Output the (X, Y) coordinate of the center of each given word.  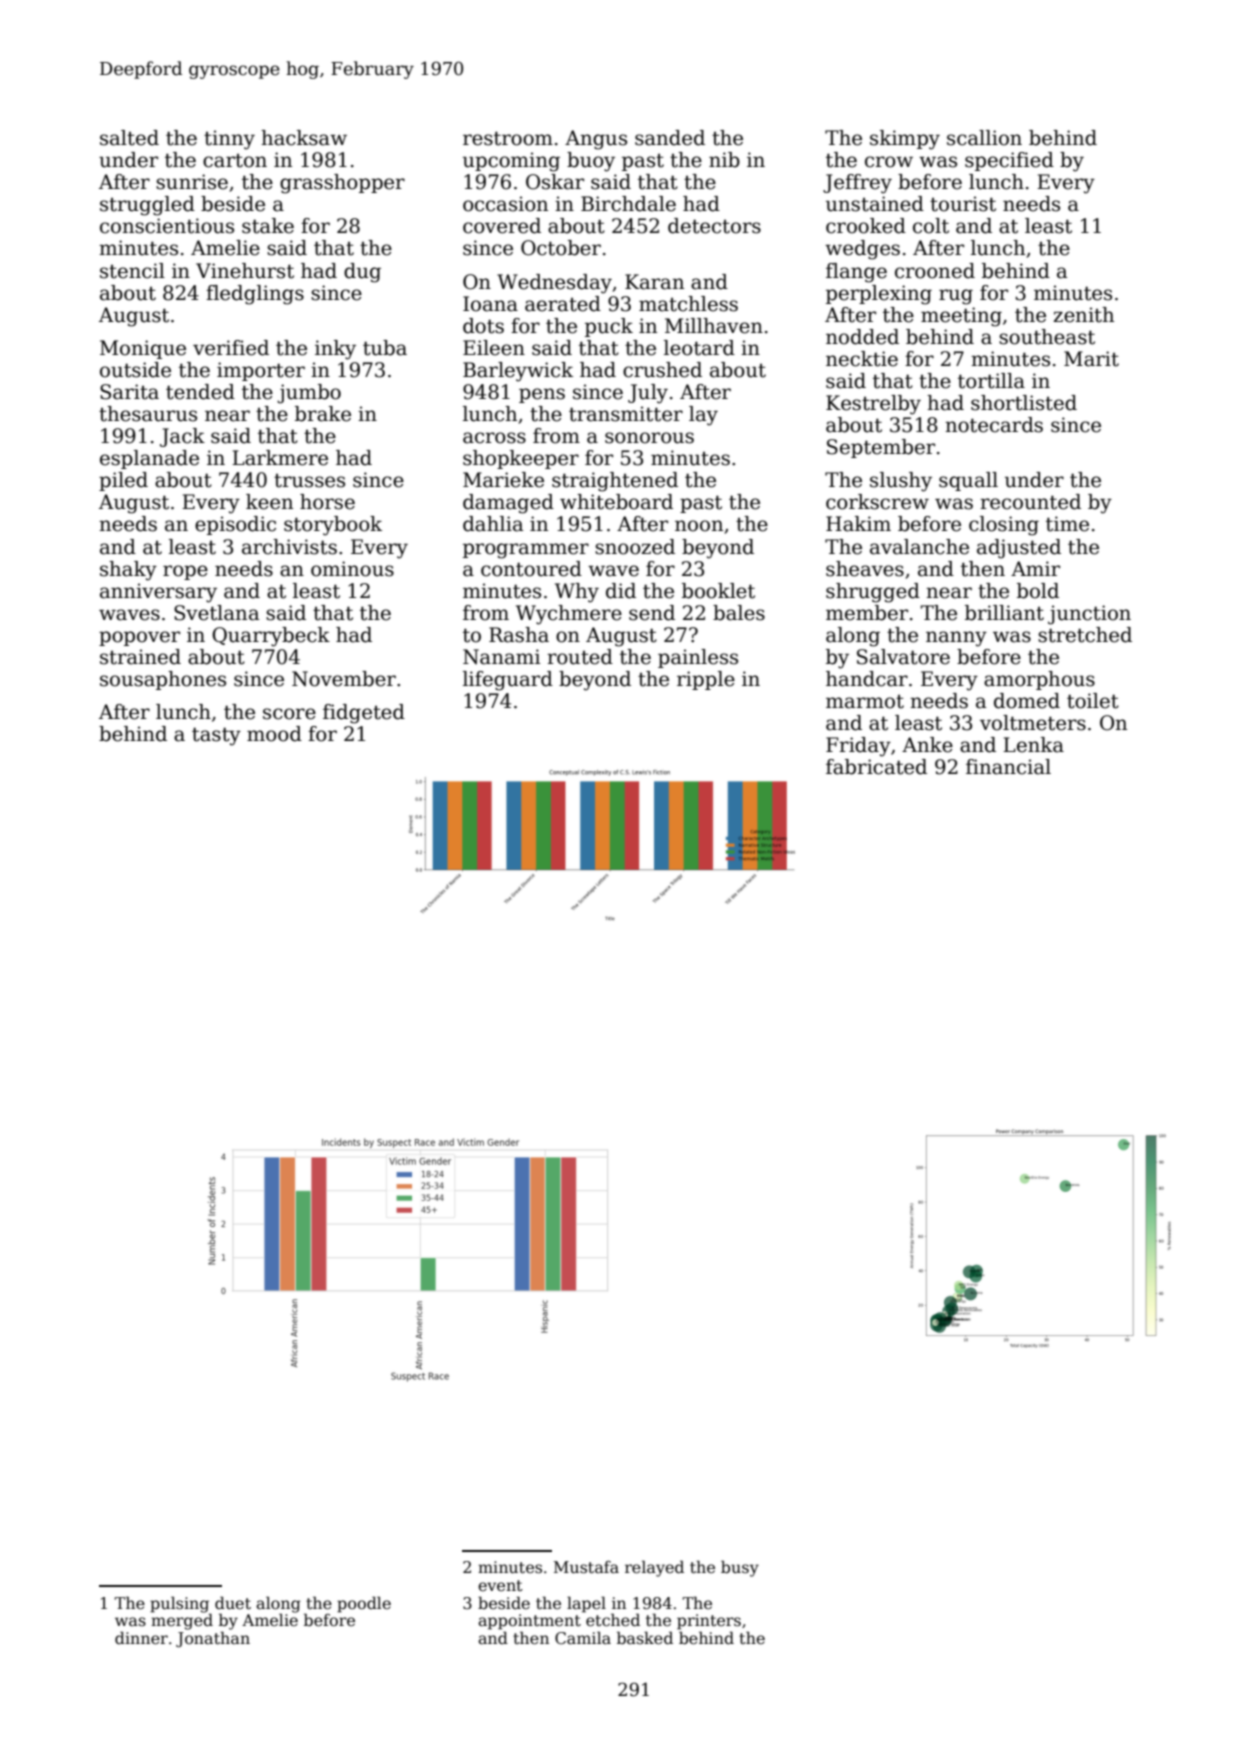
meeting (961, 317)
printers (709, 1622)
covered (502, 226)
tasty (216, 736)
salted (129, 138)
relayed (654, 1568)
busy (740, 1568)
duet (233, 1602)
